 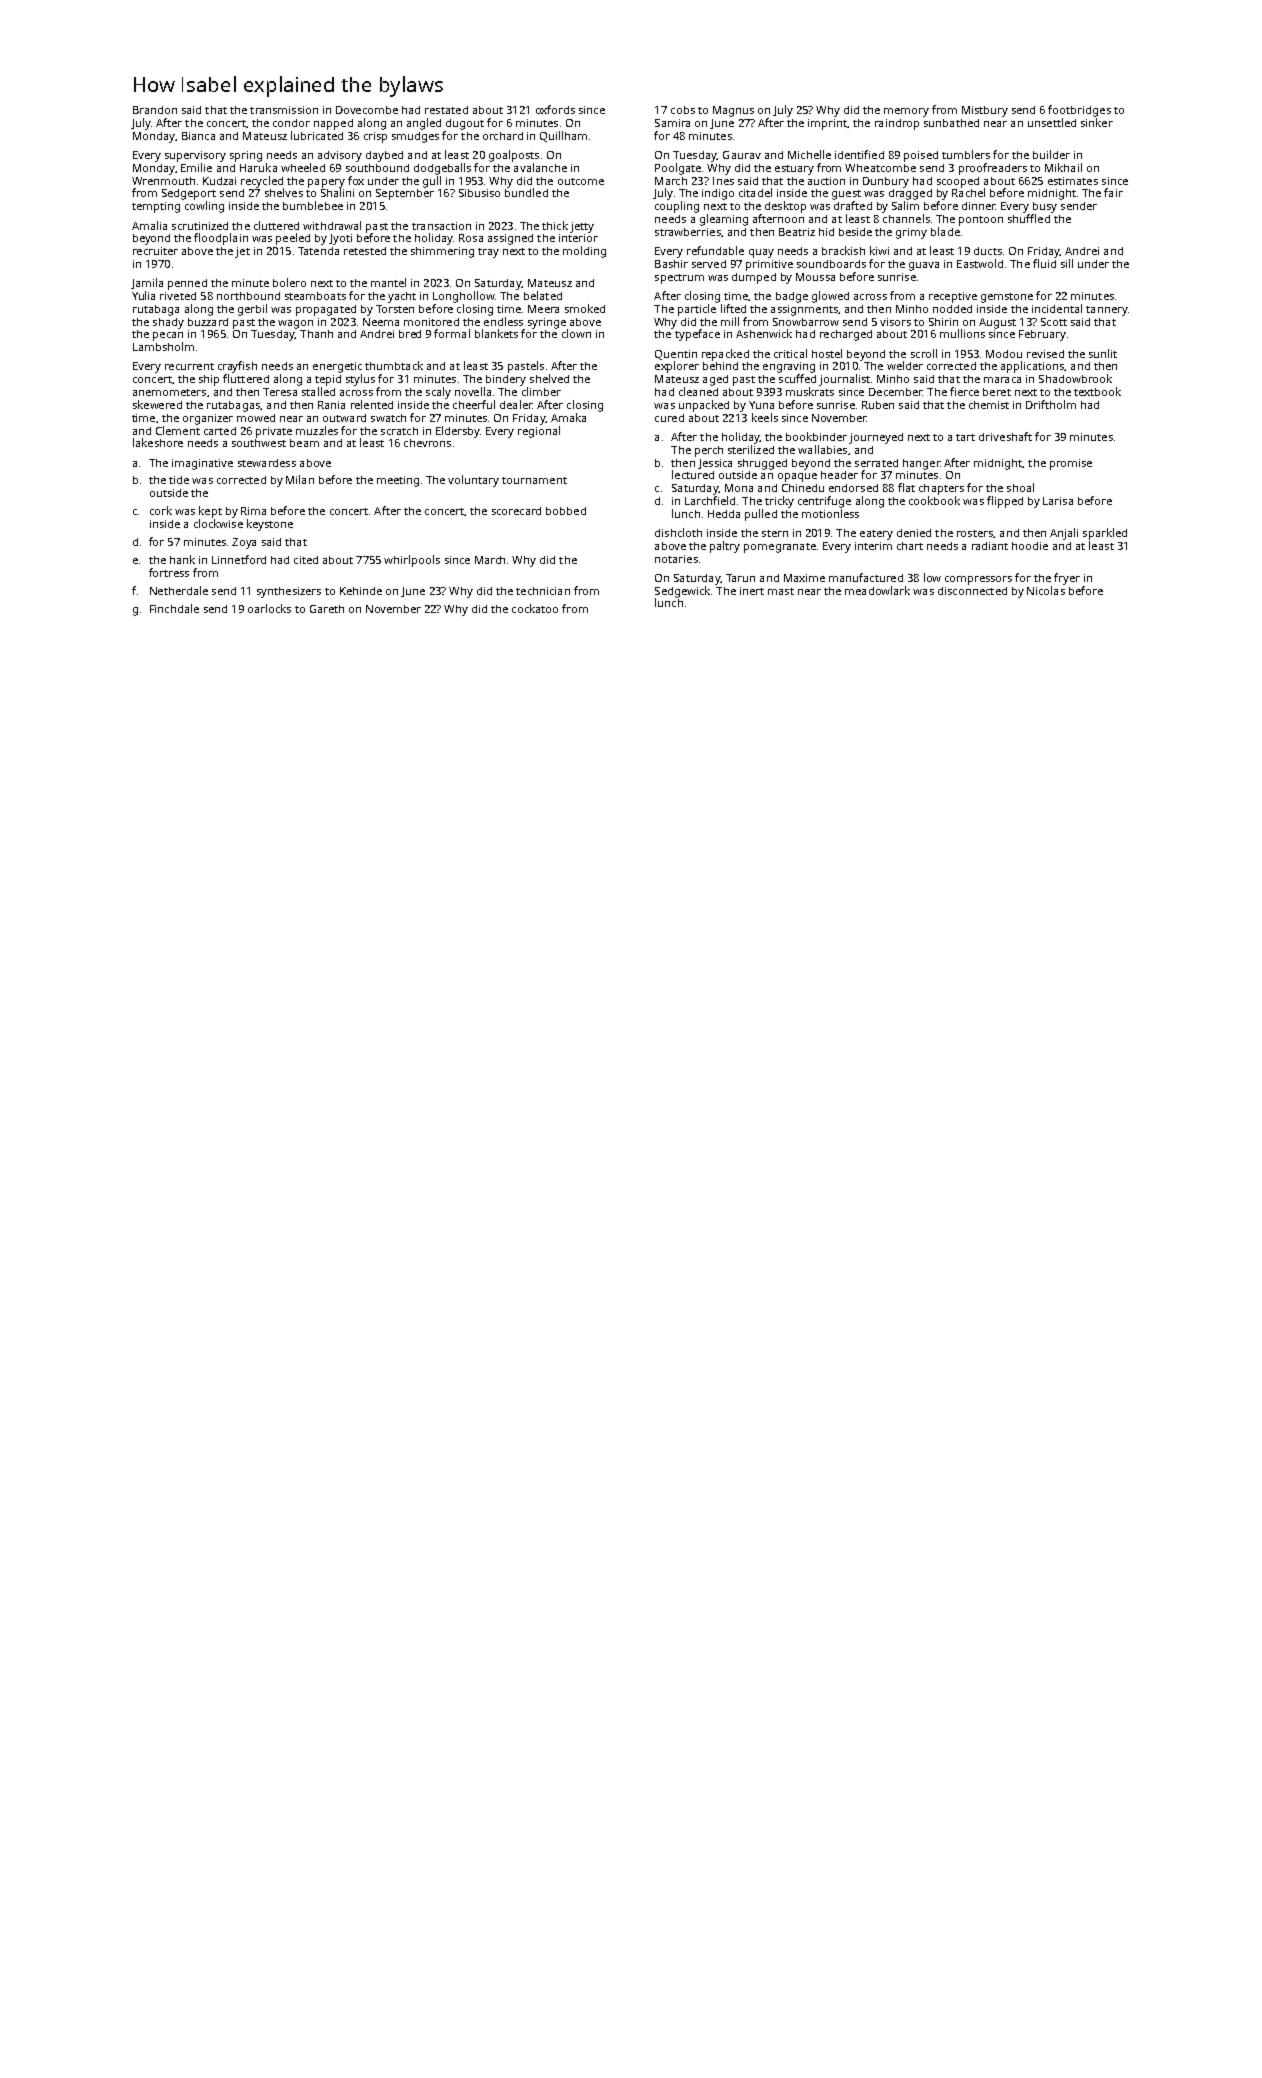 What do you see at coordinates (306, 560) in the image?
I see `cited` at bounding box center [306, 560].
